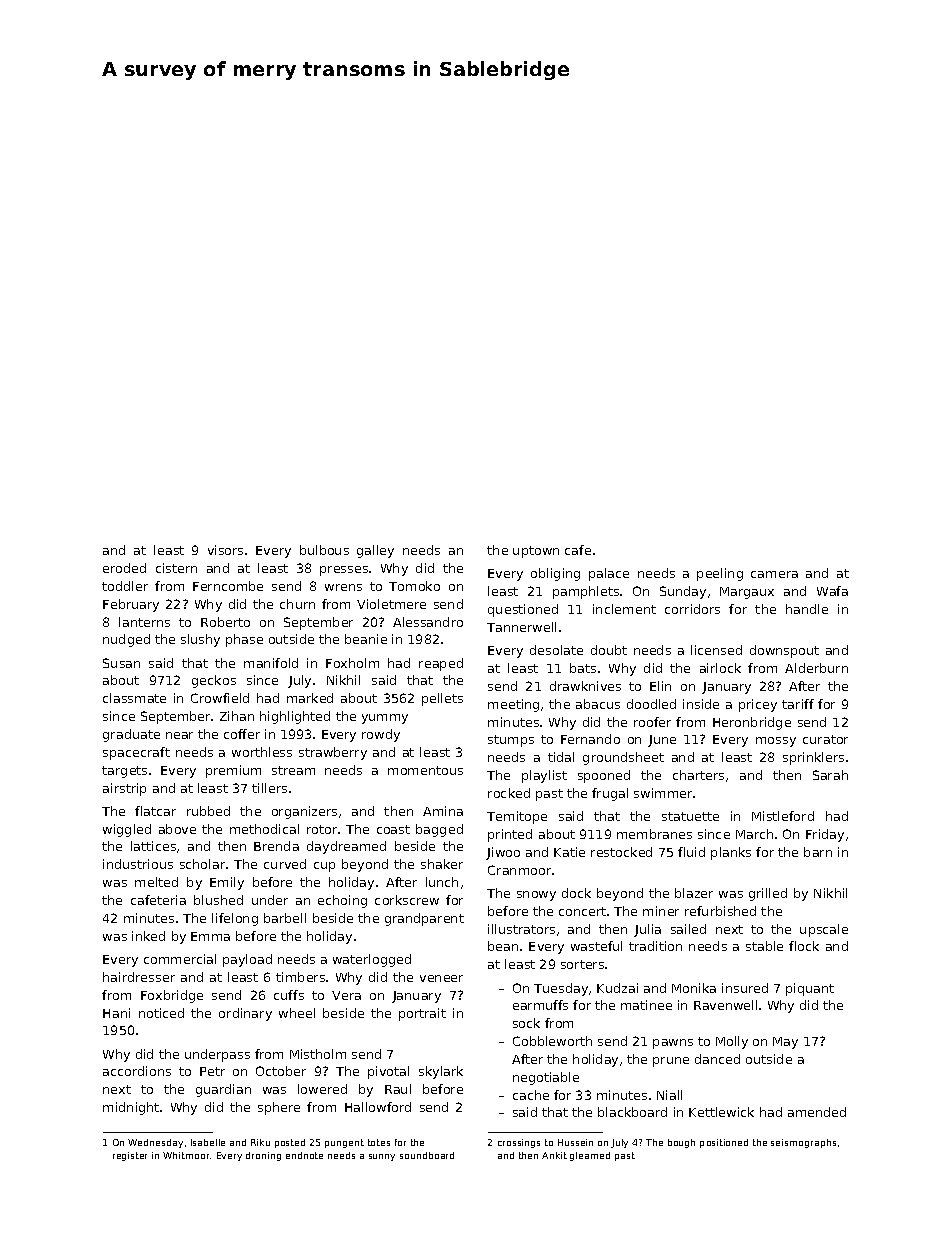  What do you see at coordinates (228, 586) in the screenshot?
I see `Ferncombe` at bounding box center [228, 586].
